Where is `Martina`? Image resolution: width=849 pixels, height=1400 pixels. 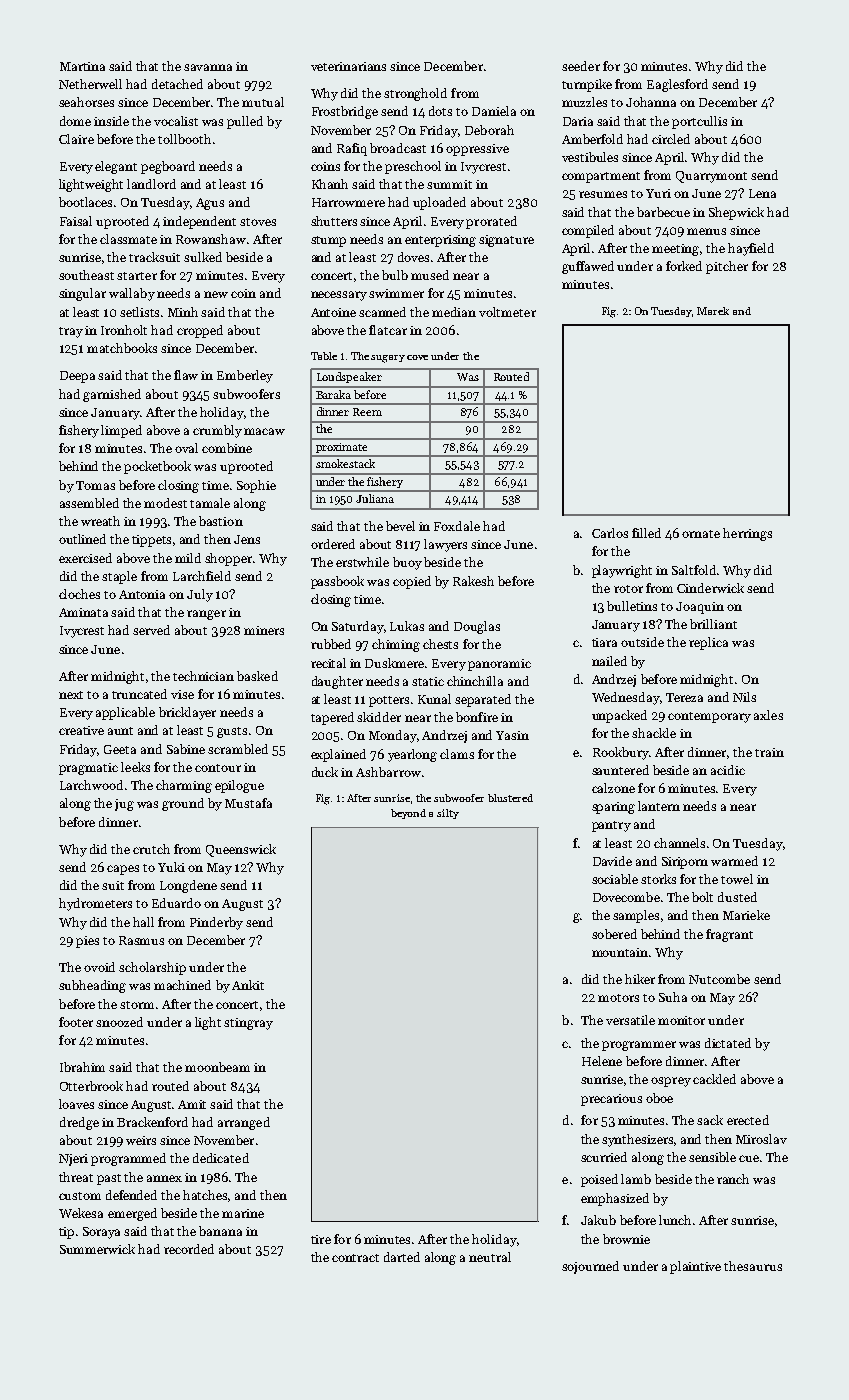 Martina is located at coordinates (82, 66).
